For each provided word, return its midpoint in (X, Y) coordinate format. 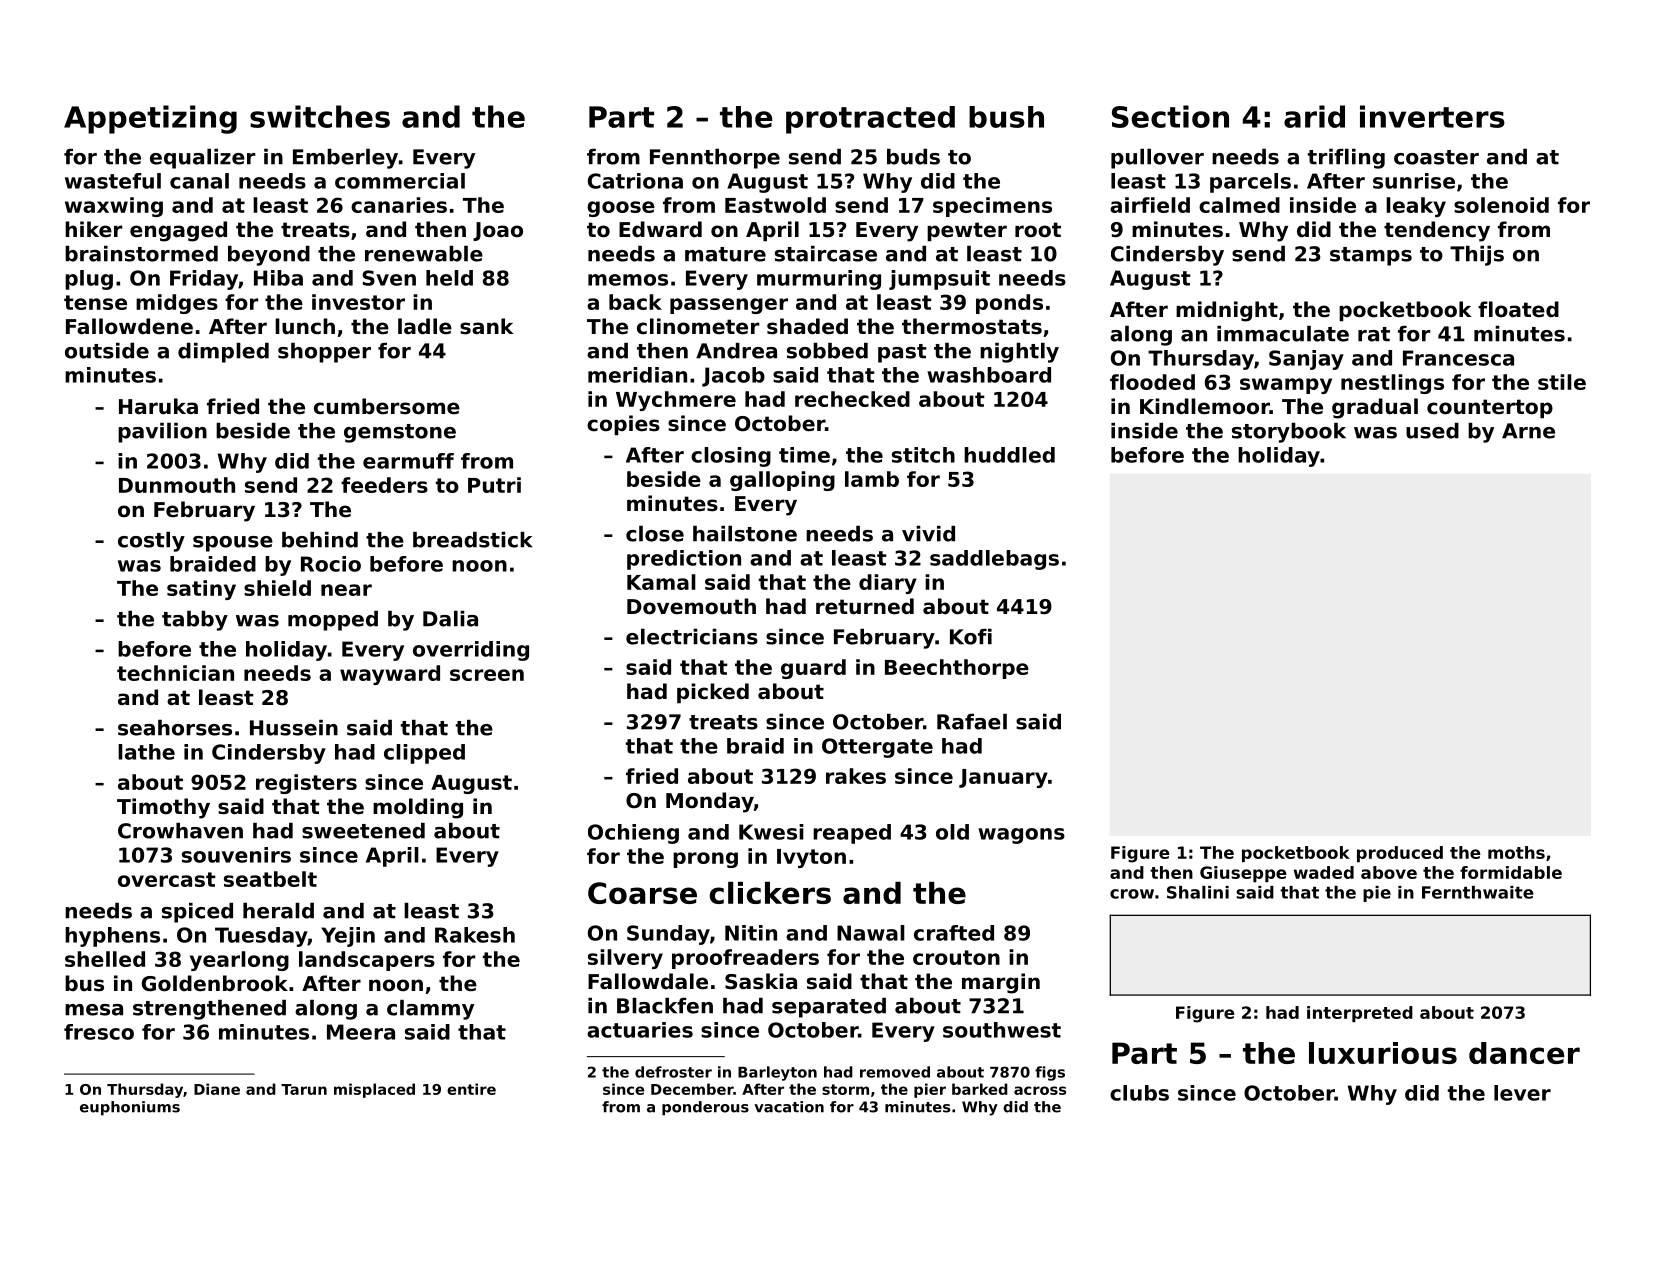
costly (151, 542)
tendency (1437, 231)
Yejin (348, 937)
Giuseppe (1243, 874)
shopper (324, 353)
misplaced (374, 1090)
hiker (93, 229)
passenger (729, 306)
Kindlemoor (1205, 406)
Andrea (736, 351)
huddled (1009, 455)
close (655, 534)
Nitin (751, 933)
